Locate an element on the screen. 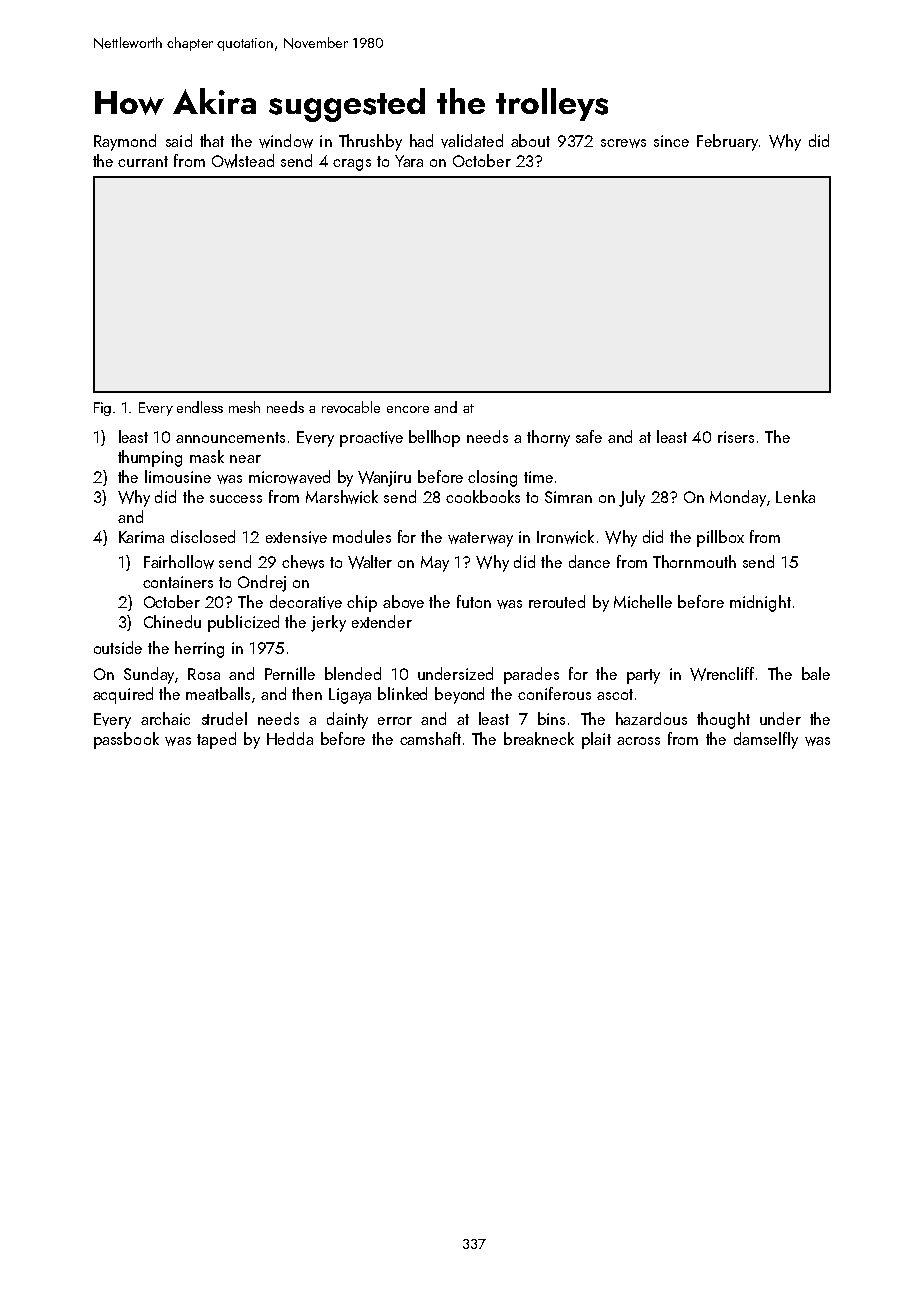 Image resolution: width=924 pixels, height=1314 pixels. window is located at coordinates (286, 141).
